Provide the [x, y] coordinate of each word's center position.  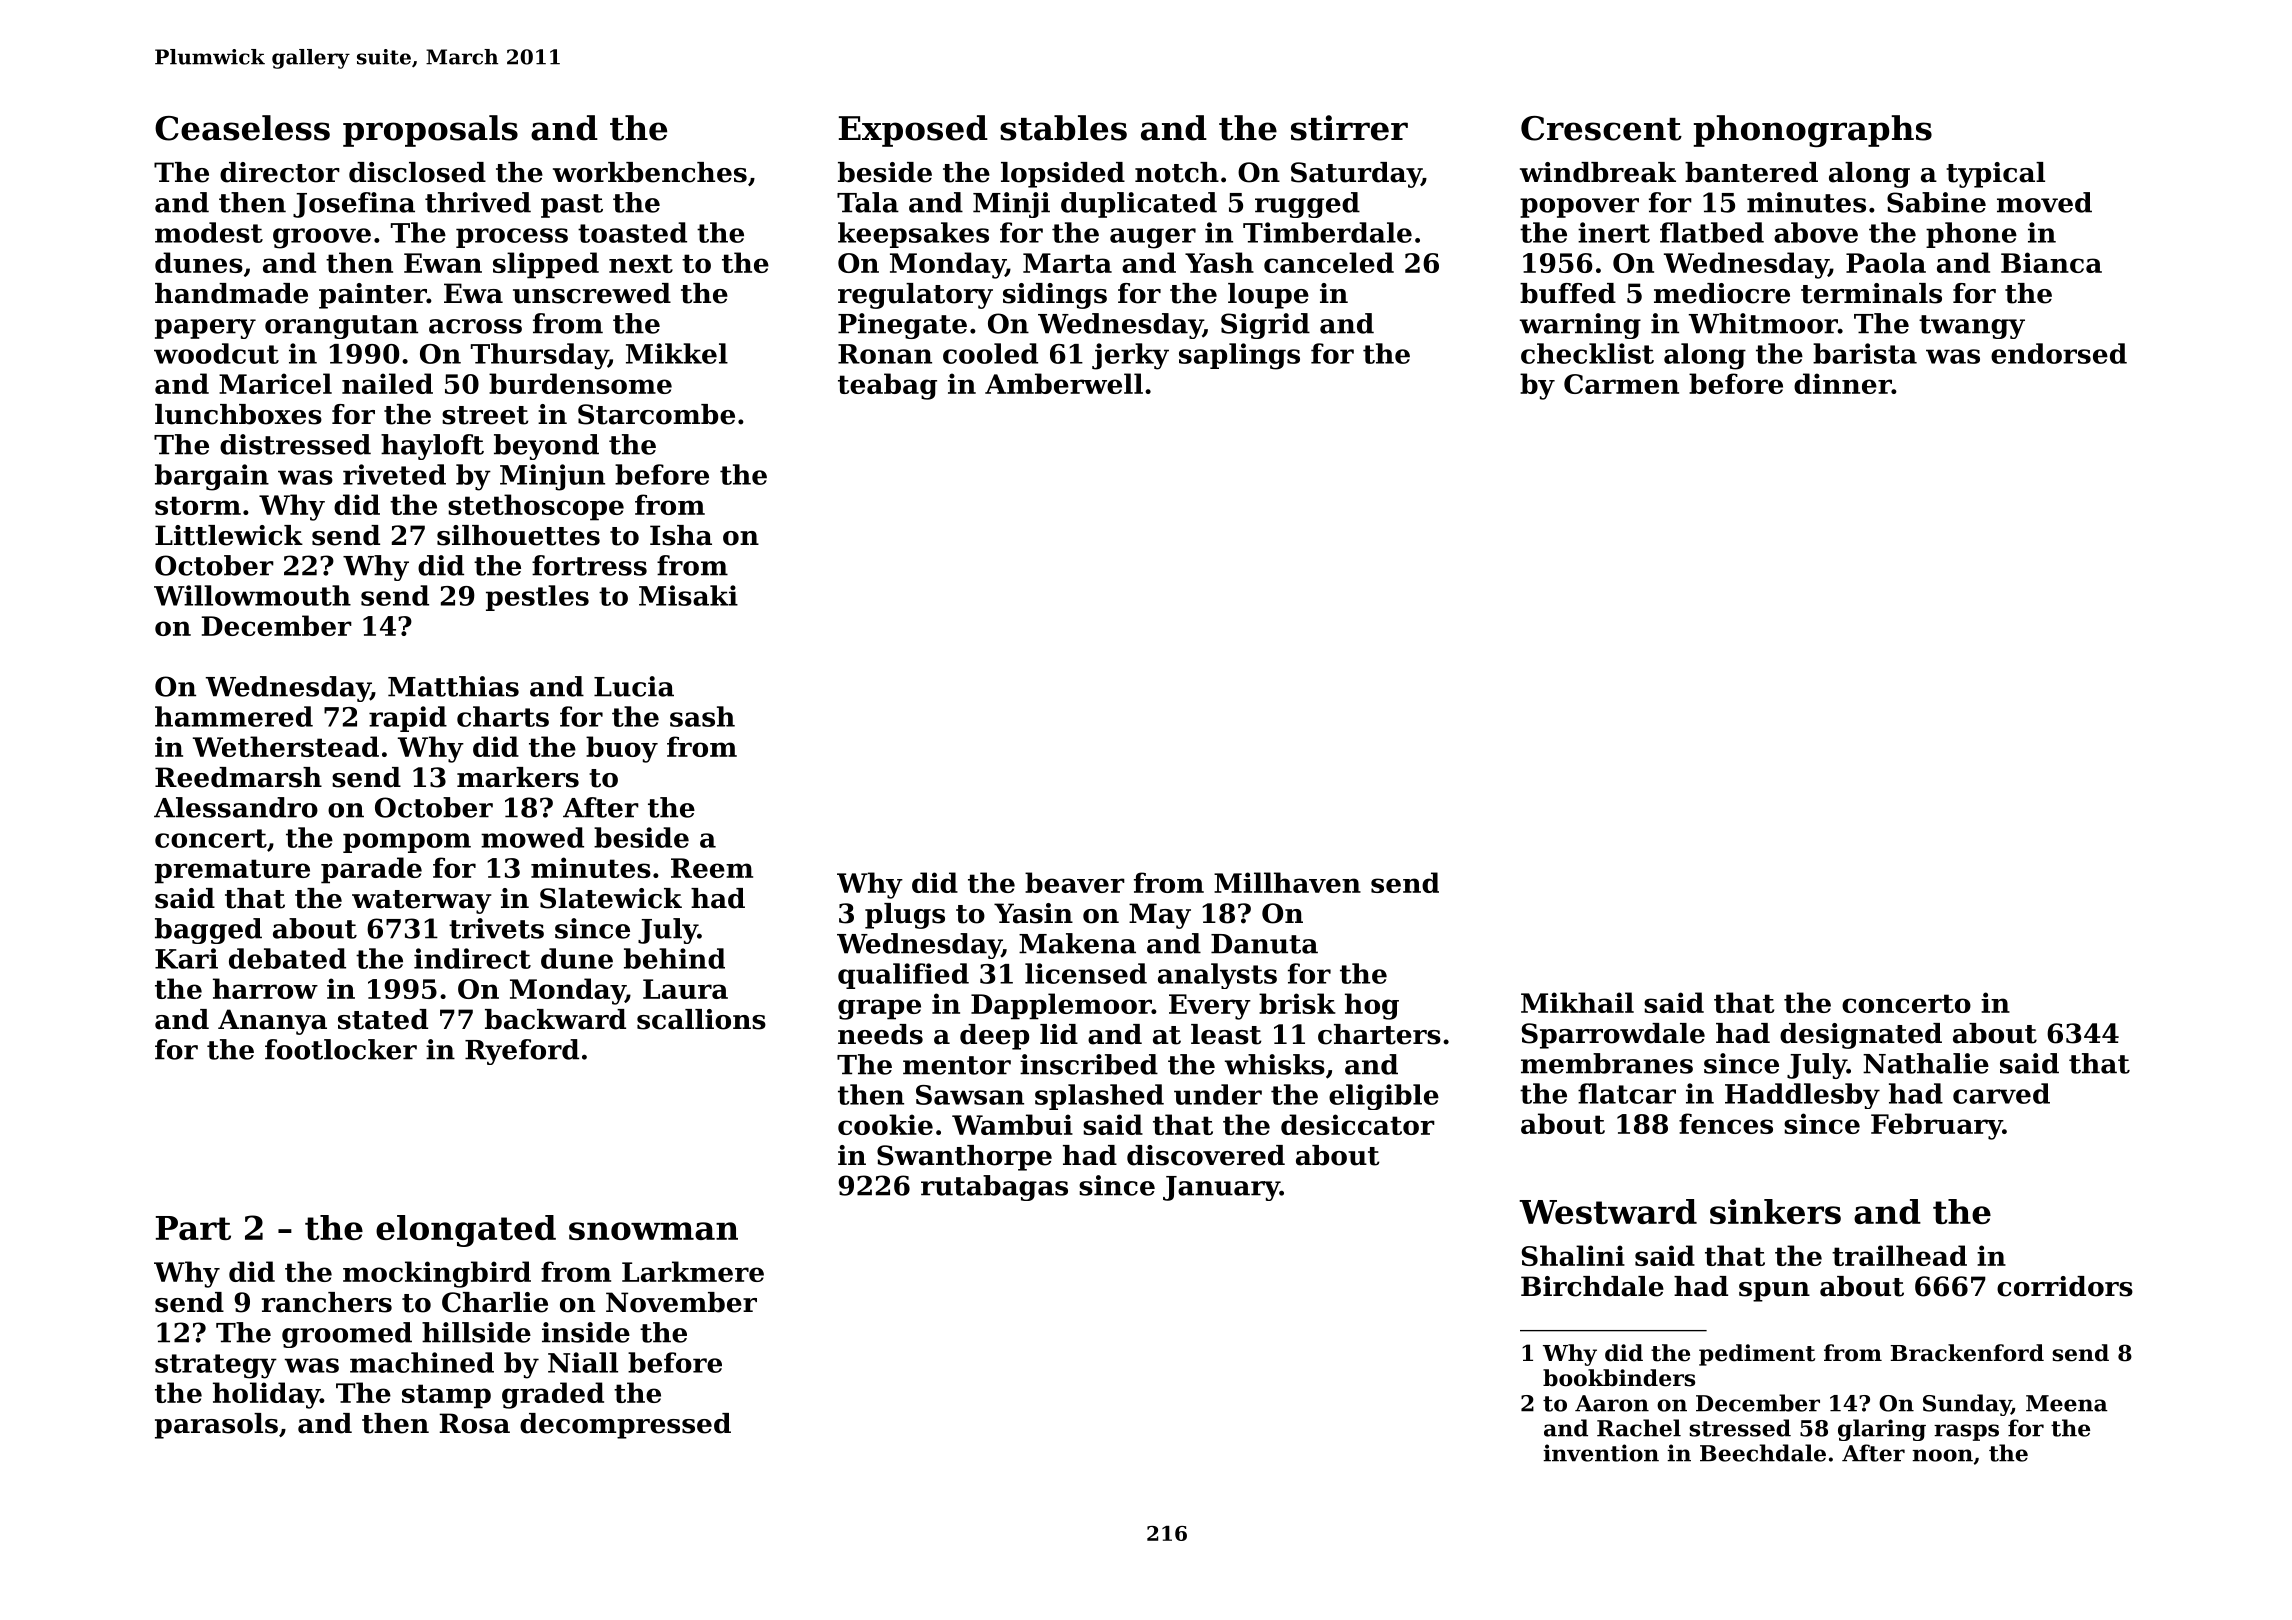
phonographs [1812, 131]
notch [1177, 172]
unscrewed [592, 293]
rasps [1966, 1432]
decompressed [625, 1426]
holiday [266, 1395]
